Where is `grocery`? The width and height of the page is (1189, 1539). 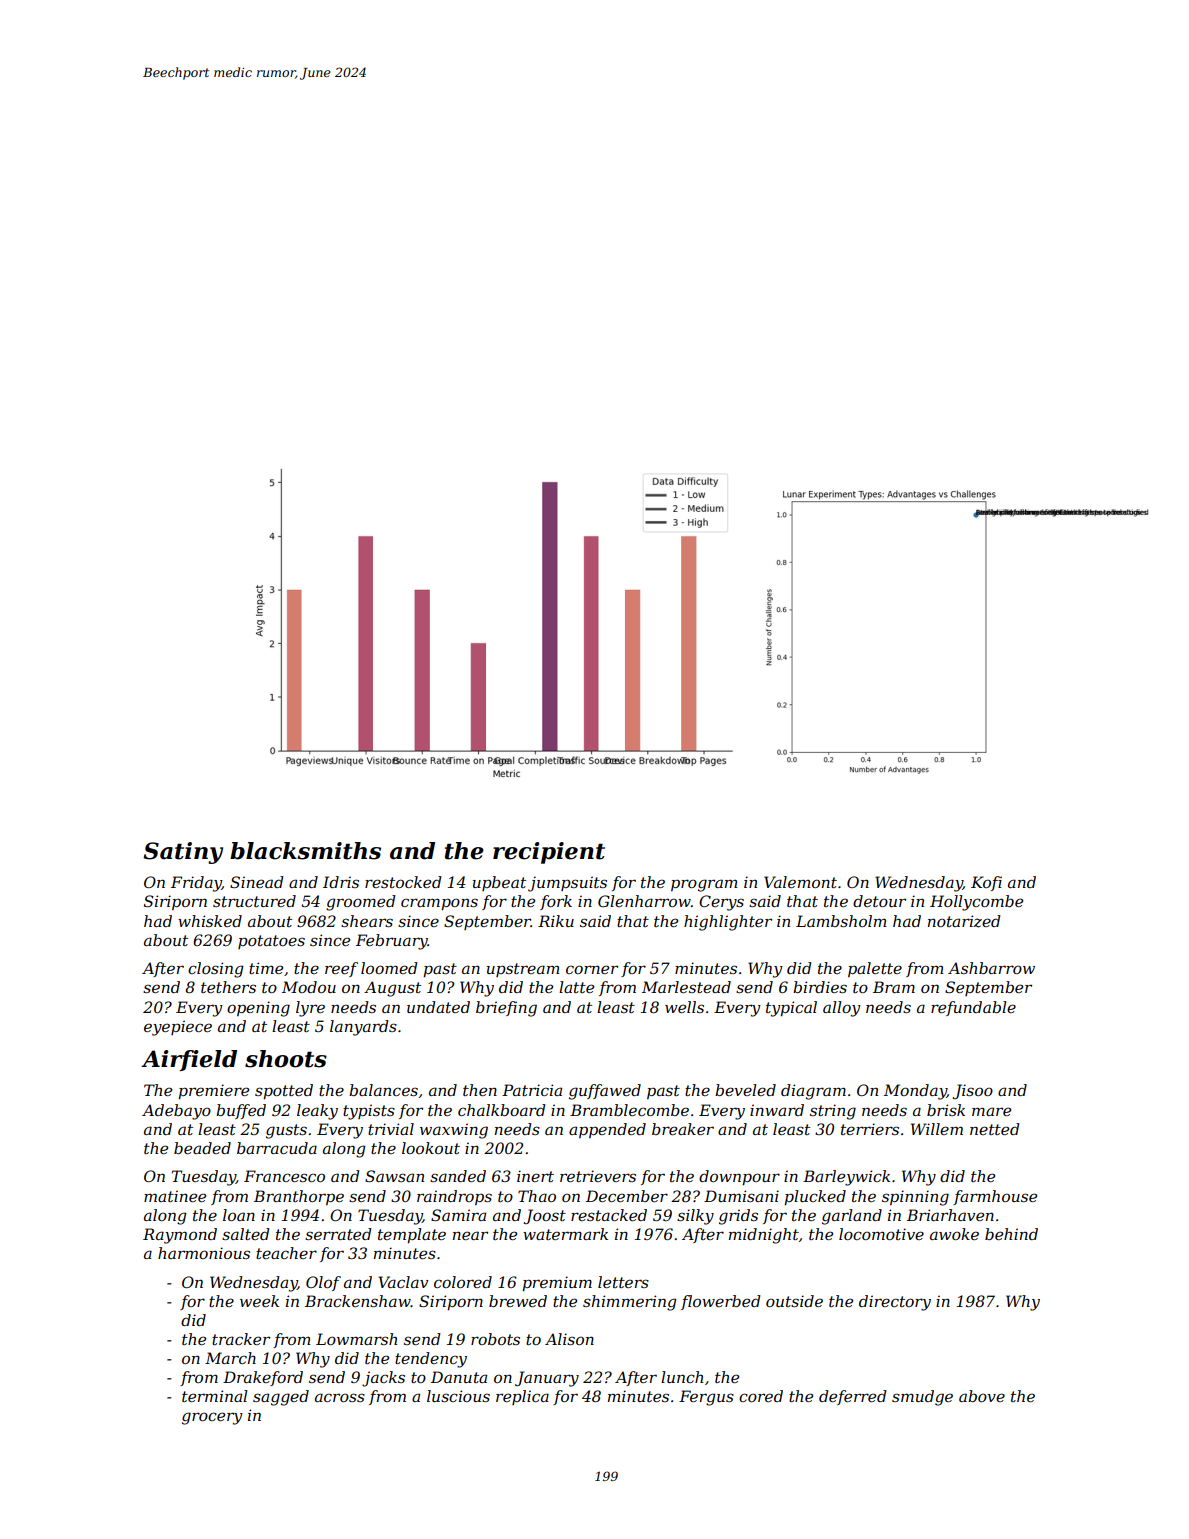 grocery is located at coordinates (212, 1418).
